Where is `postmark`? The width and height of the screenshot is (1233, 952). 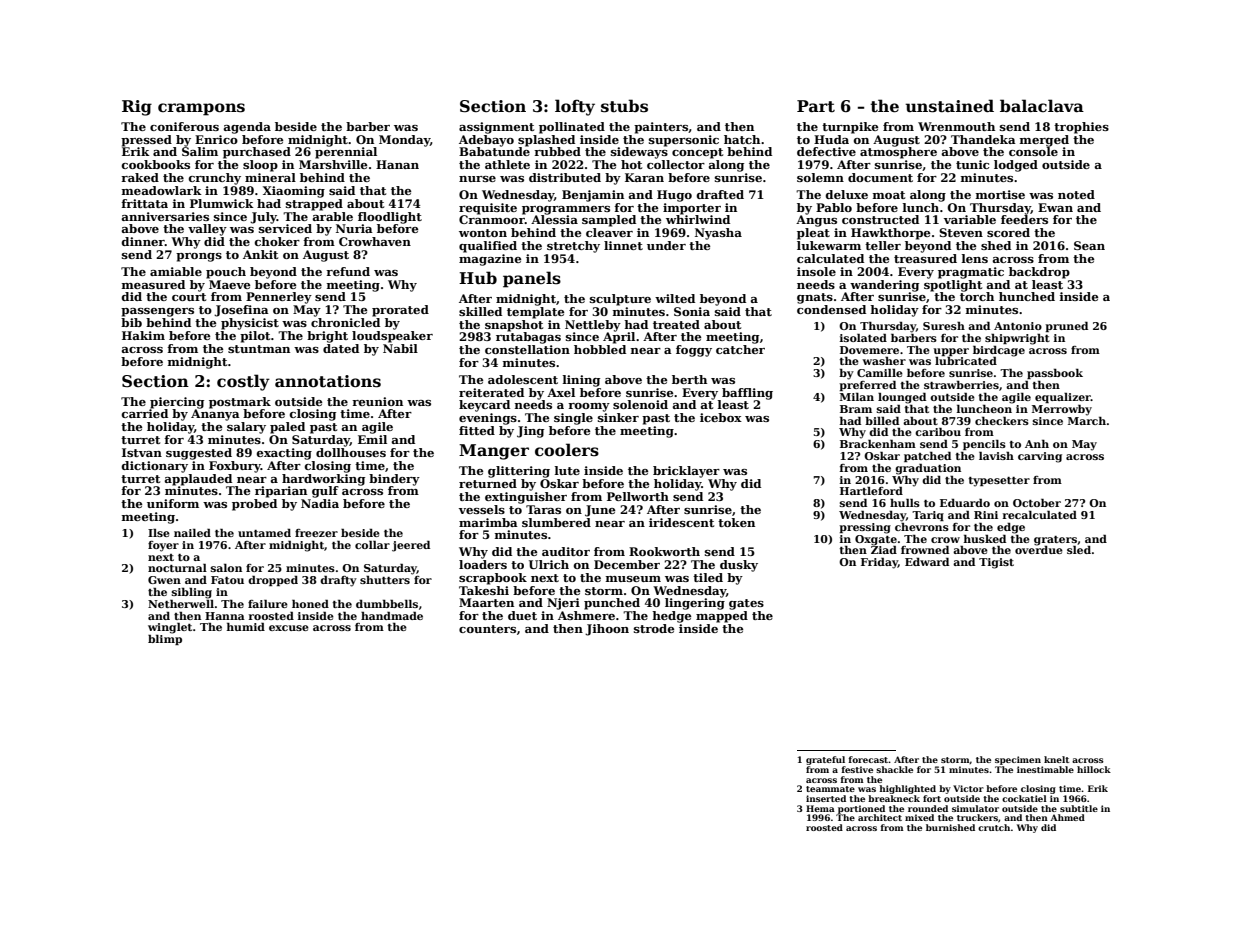 postmark is located at coordinates (240, 403).
